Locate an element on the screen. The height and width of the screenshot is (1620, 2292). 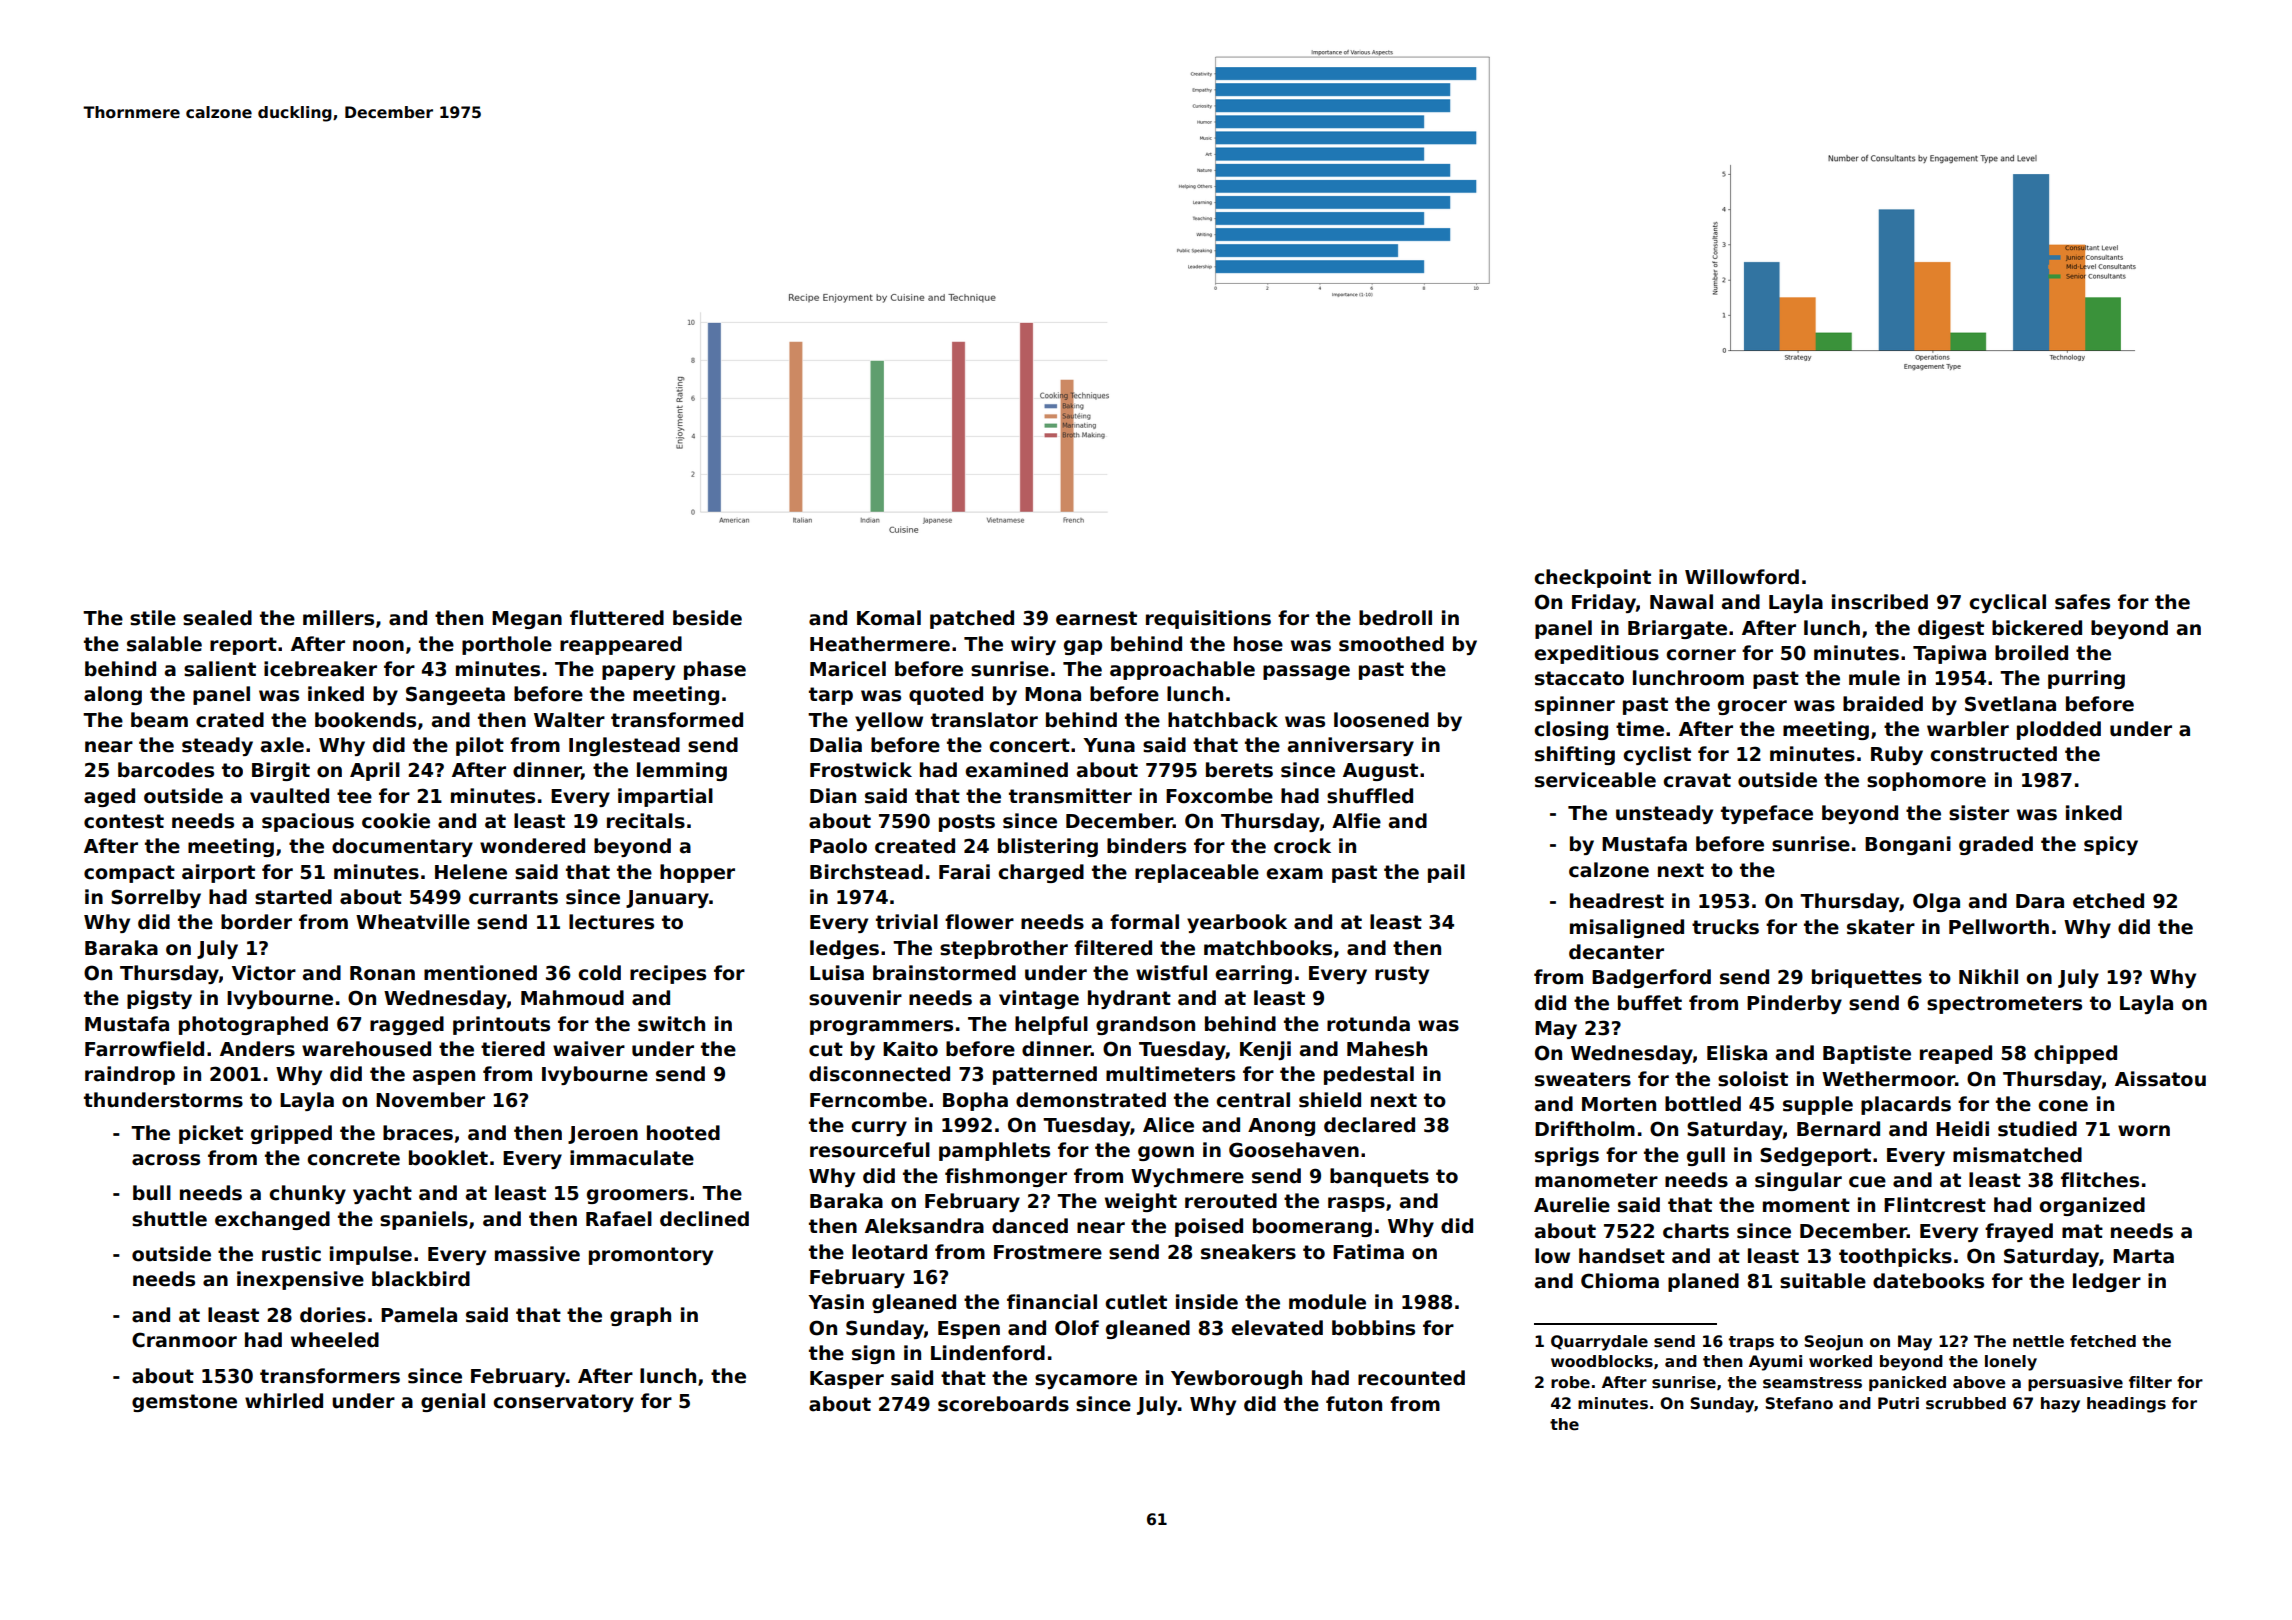
financial is located at coordinates (1052, 1302).
